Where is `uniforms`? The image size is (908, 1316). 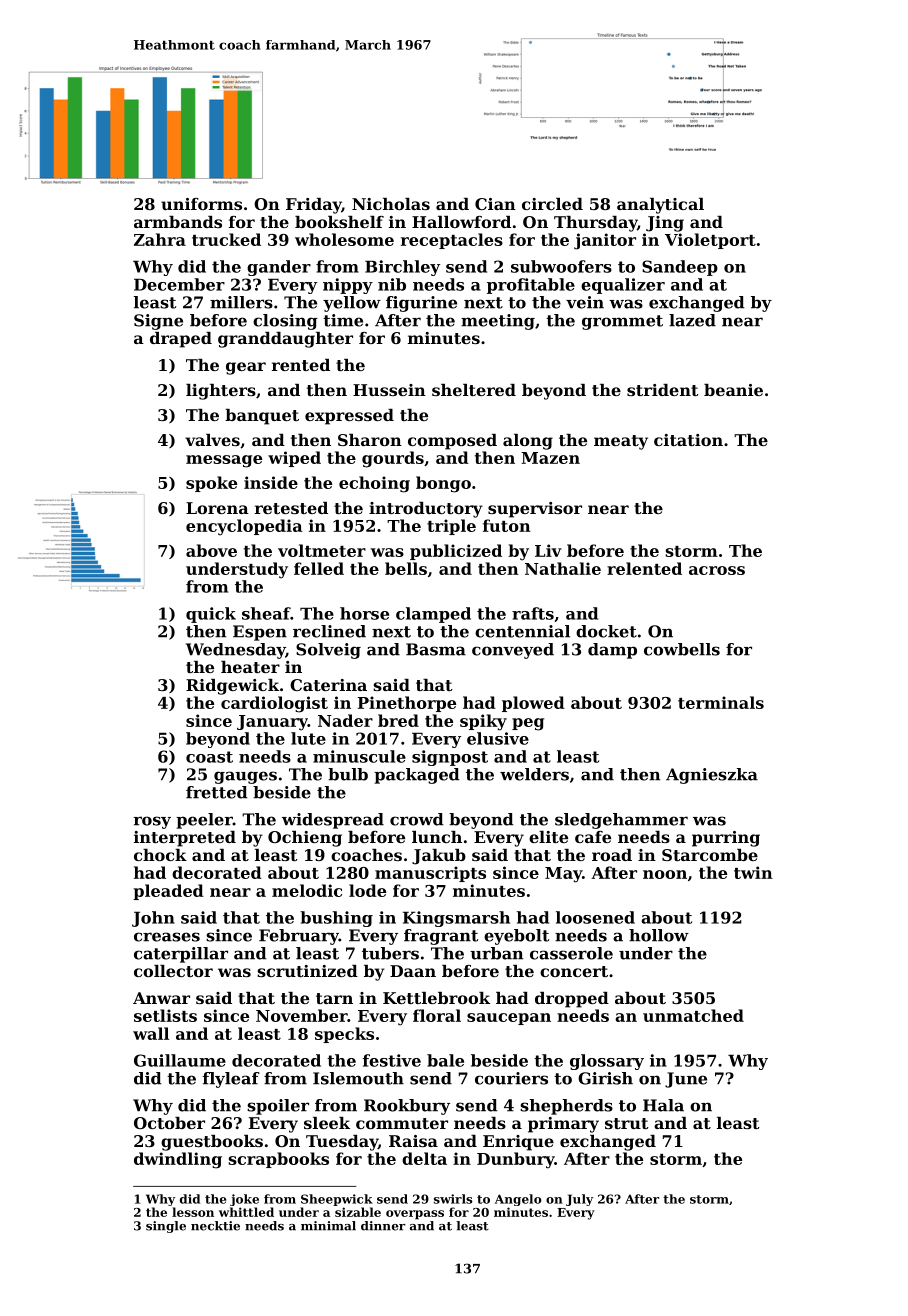
uniforms is located at coordinates (201, 204).
